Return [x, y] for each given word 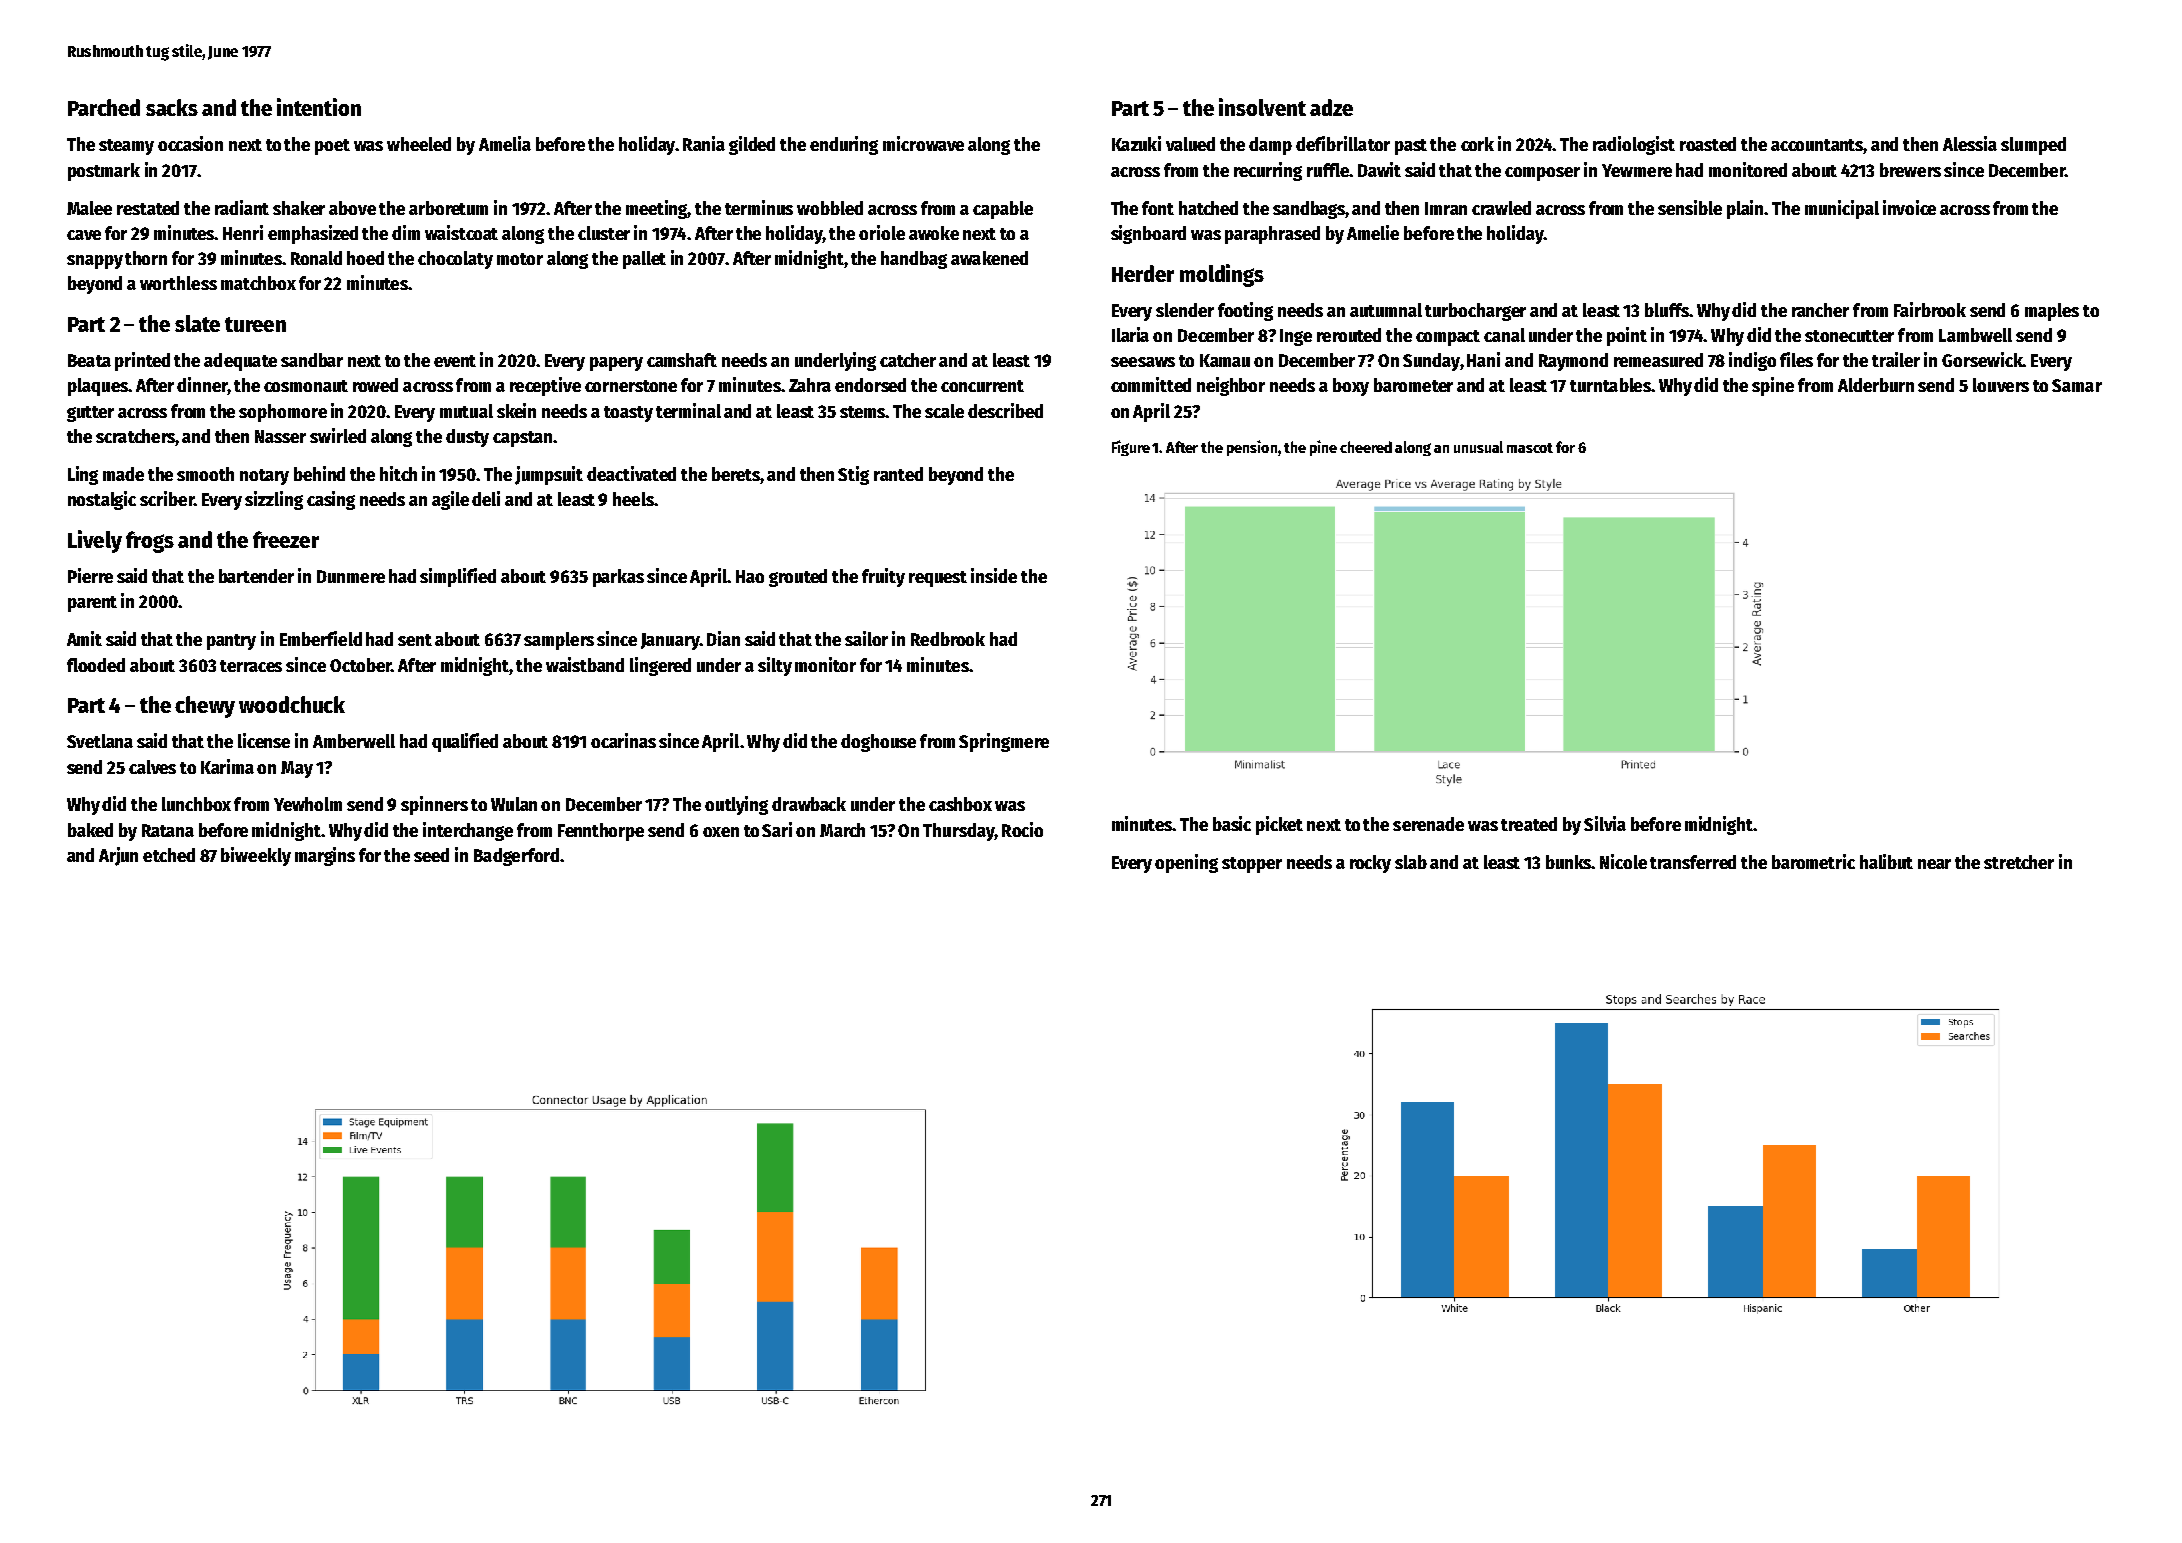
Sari [777, 829]
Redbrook [948, 639]
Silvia [1605, 823]
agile [450, 500]
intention [319, 107]
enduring [844, 145]
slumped [2033, 146]
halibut [1886, 861]
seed [431, 855]
